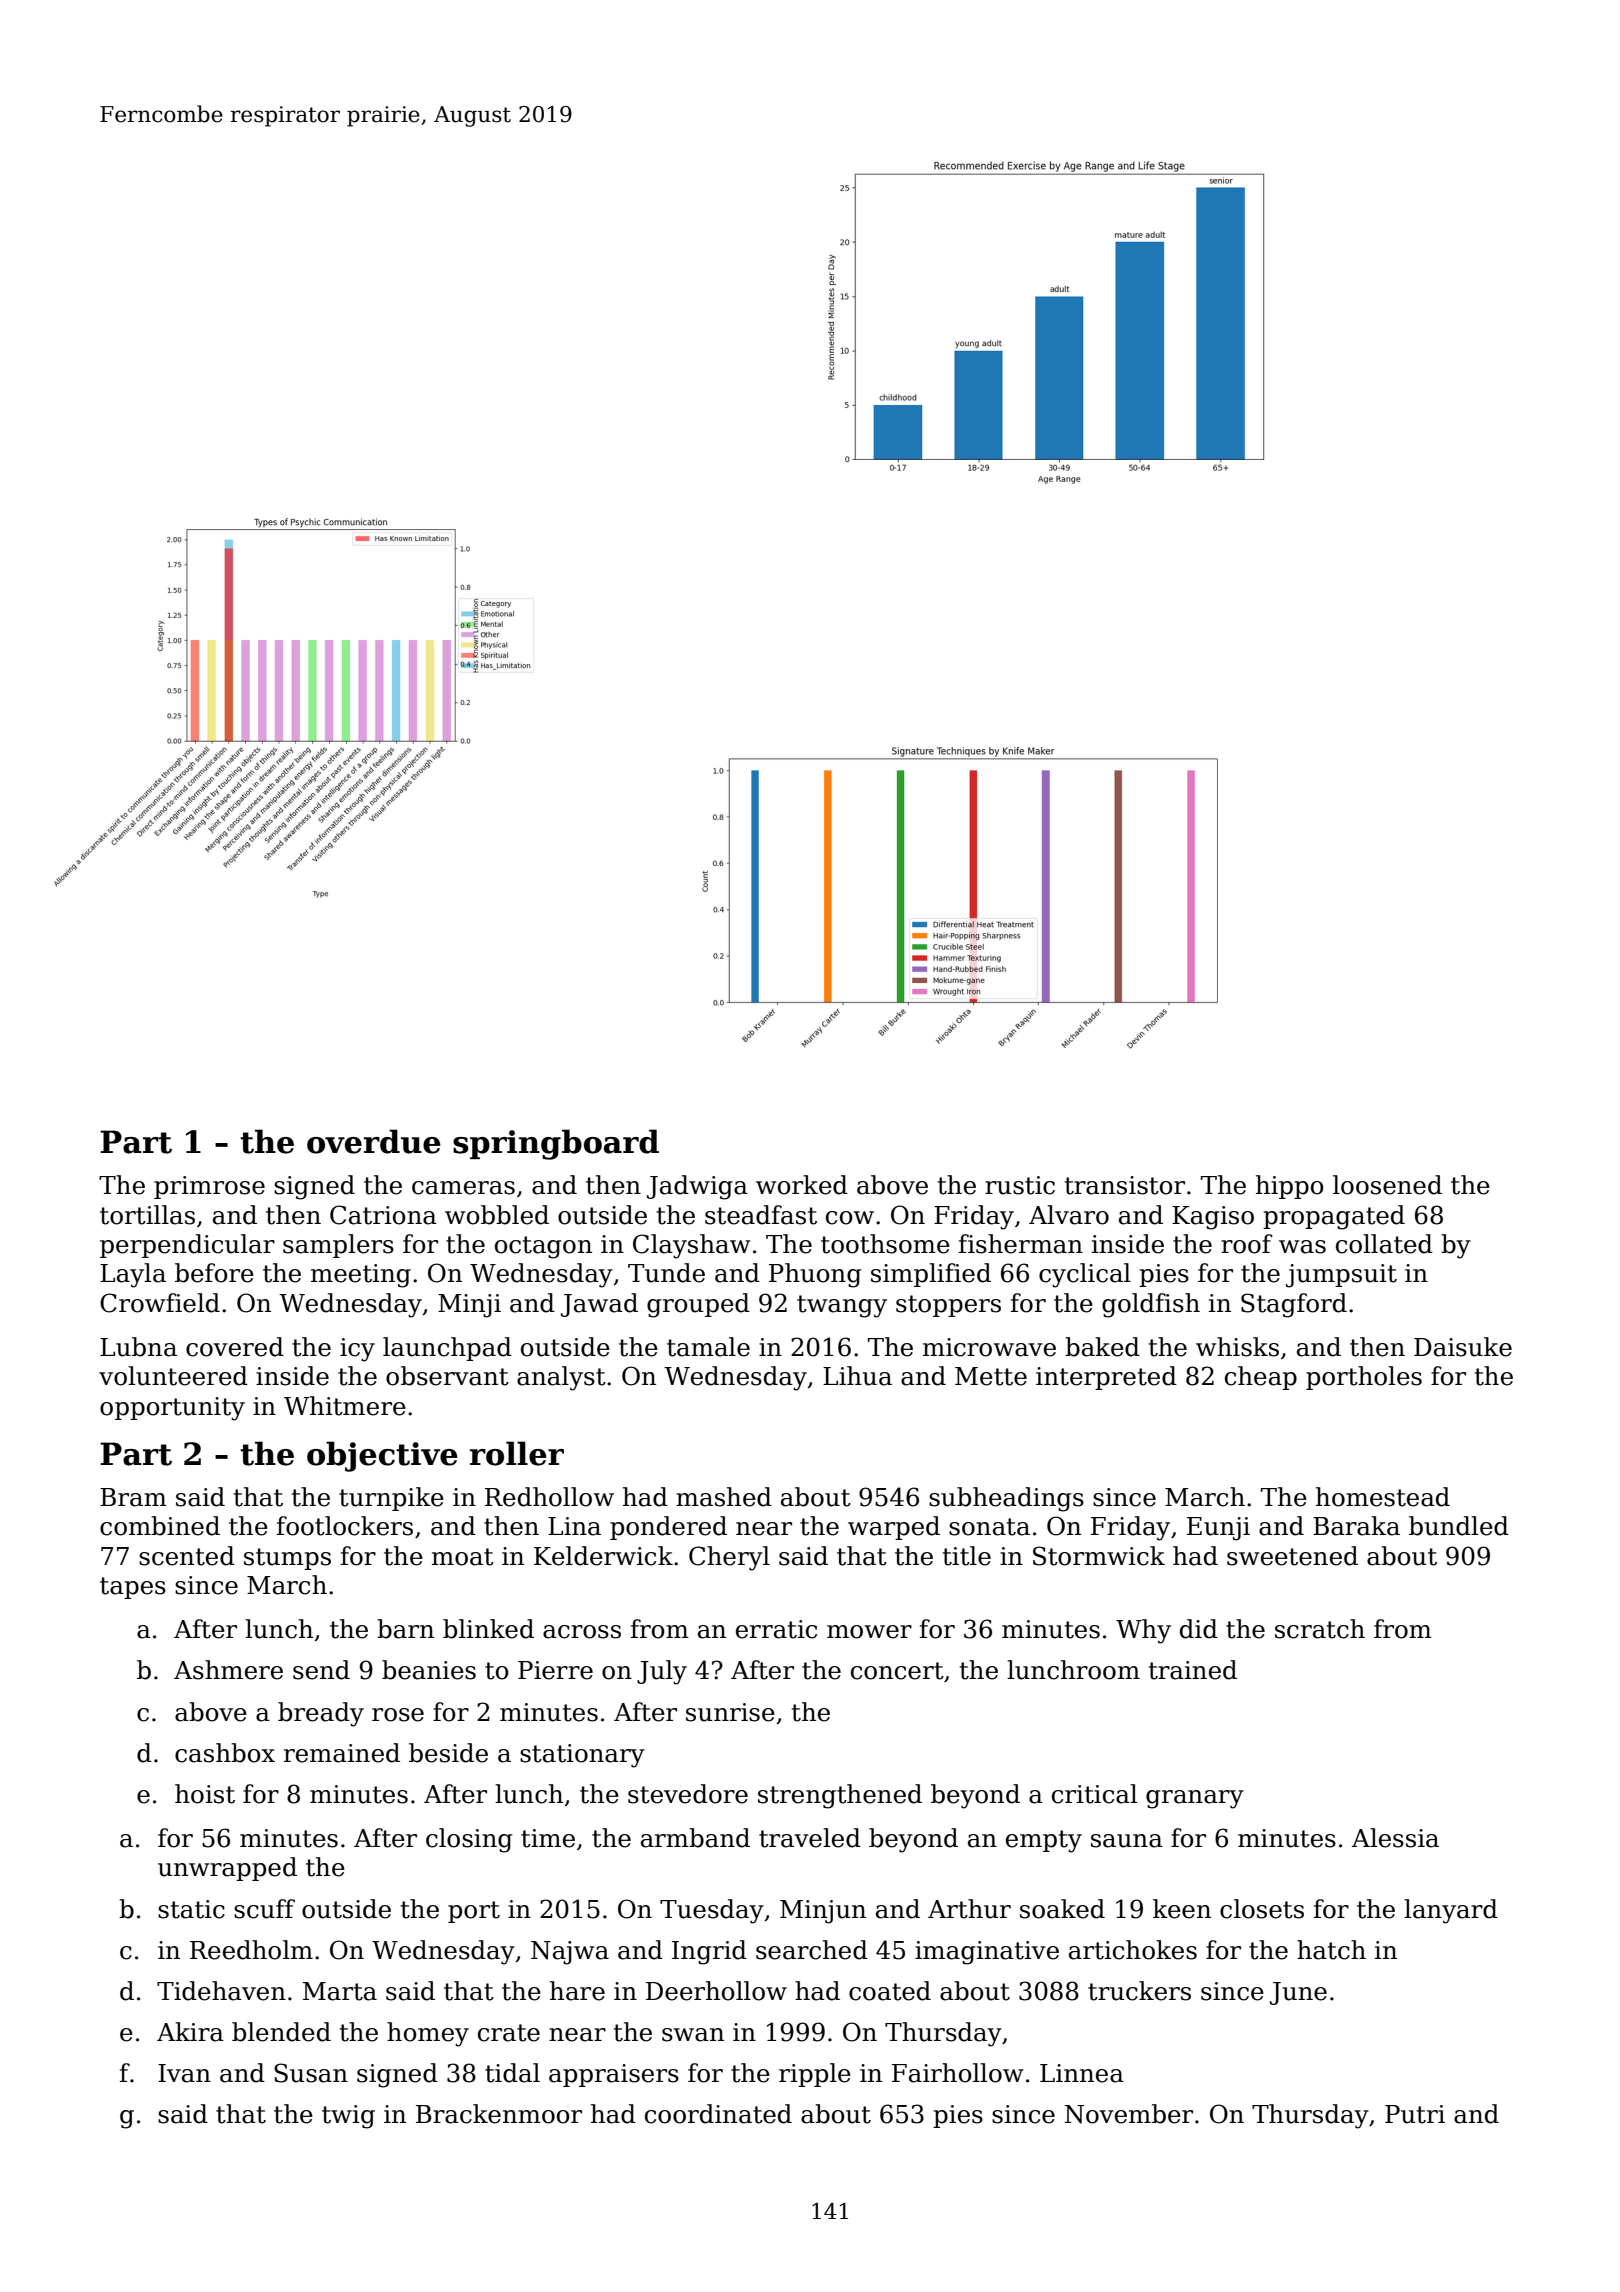 This screenshot has width=1620, height=2292. Describe the element at coordinates (724, 1497) in the screenshot. I see `mashed` at that location.
